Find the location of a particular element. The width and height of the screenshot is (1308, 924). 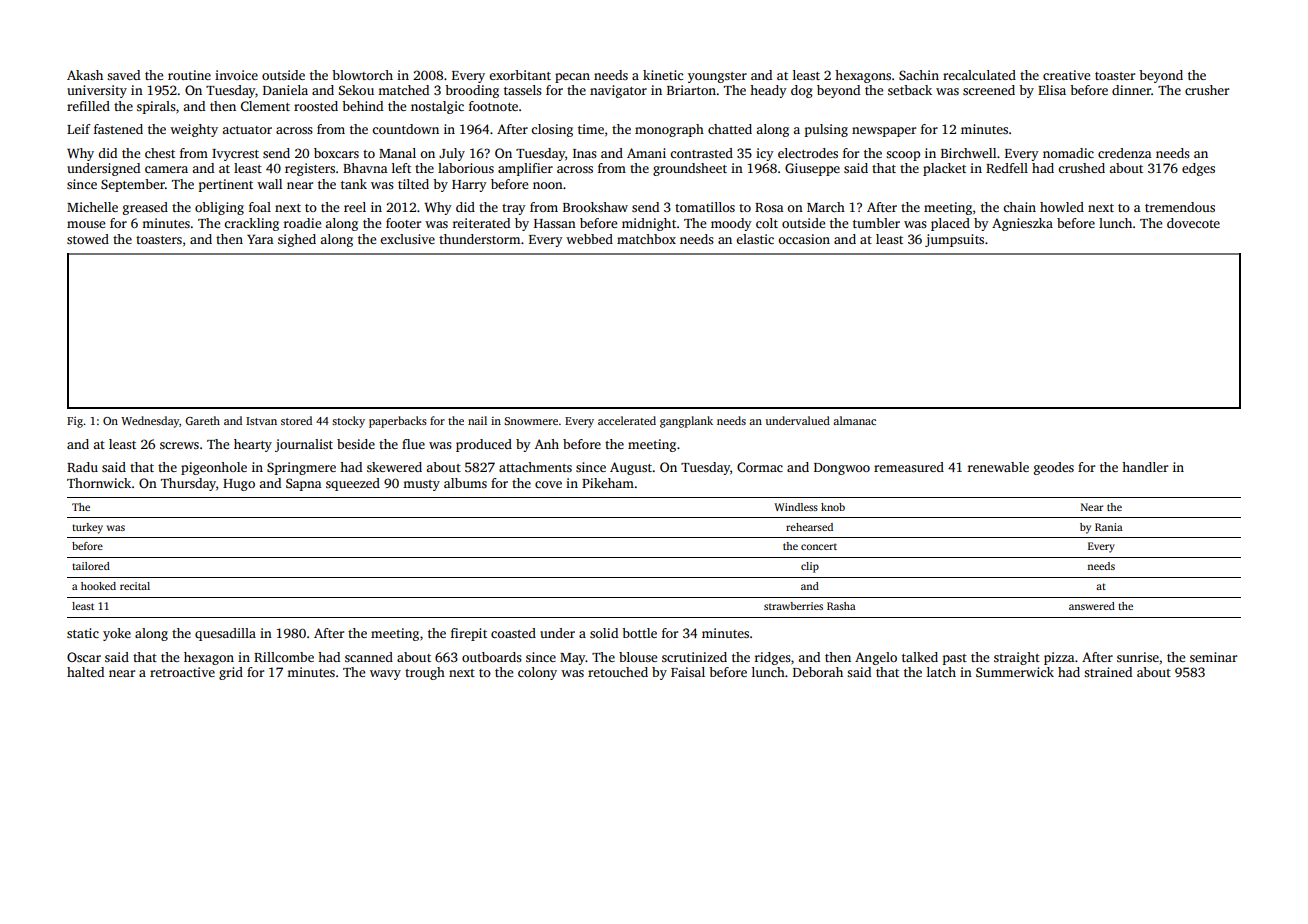

jumpsuits is located at coordinates (954, 240).
